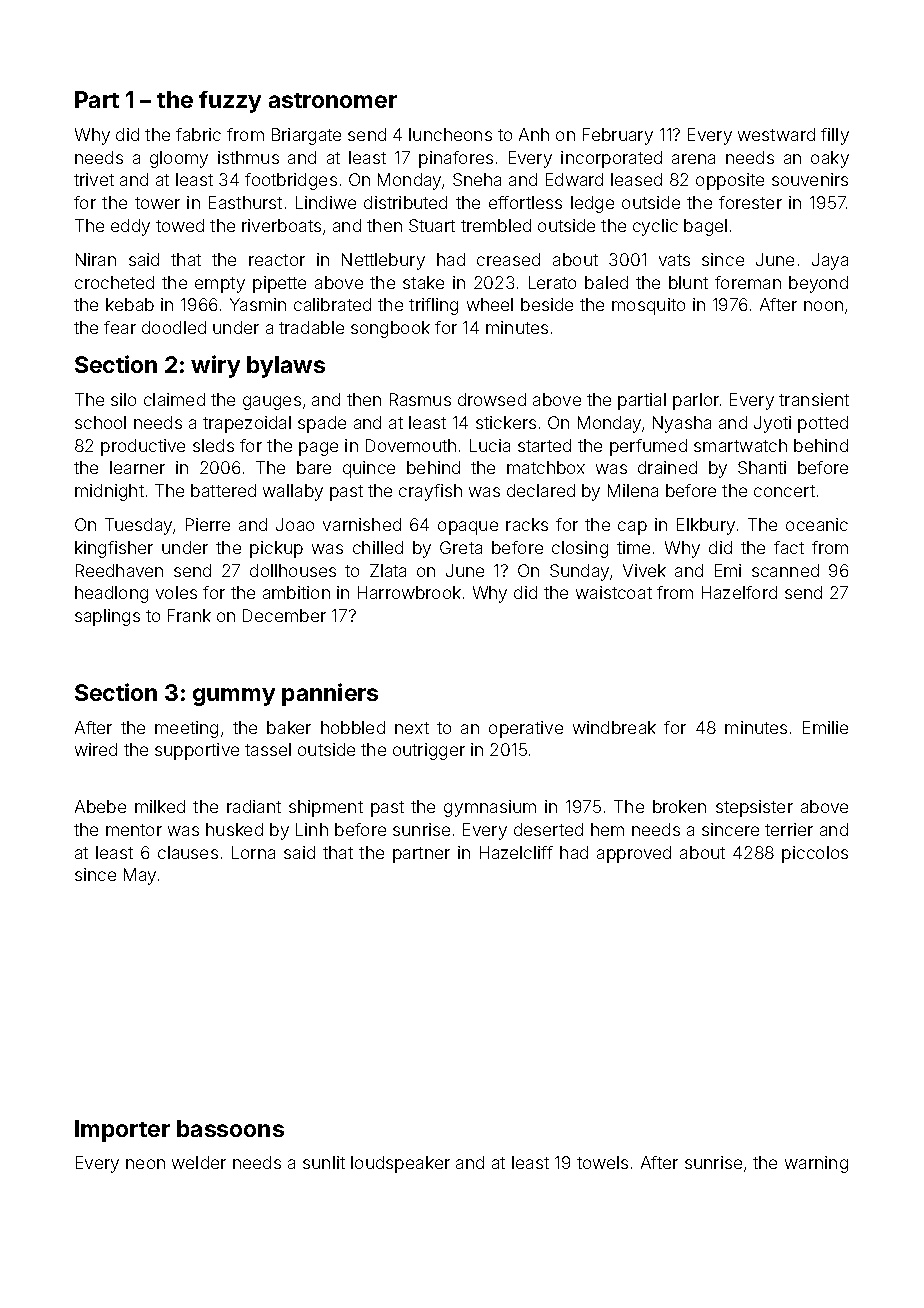 This screenshot has width=924, height=1308. Describe the element at coordinates (815, 854) in the screenshot. I see `piccolos` at that location.
